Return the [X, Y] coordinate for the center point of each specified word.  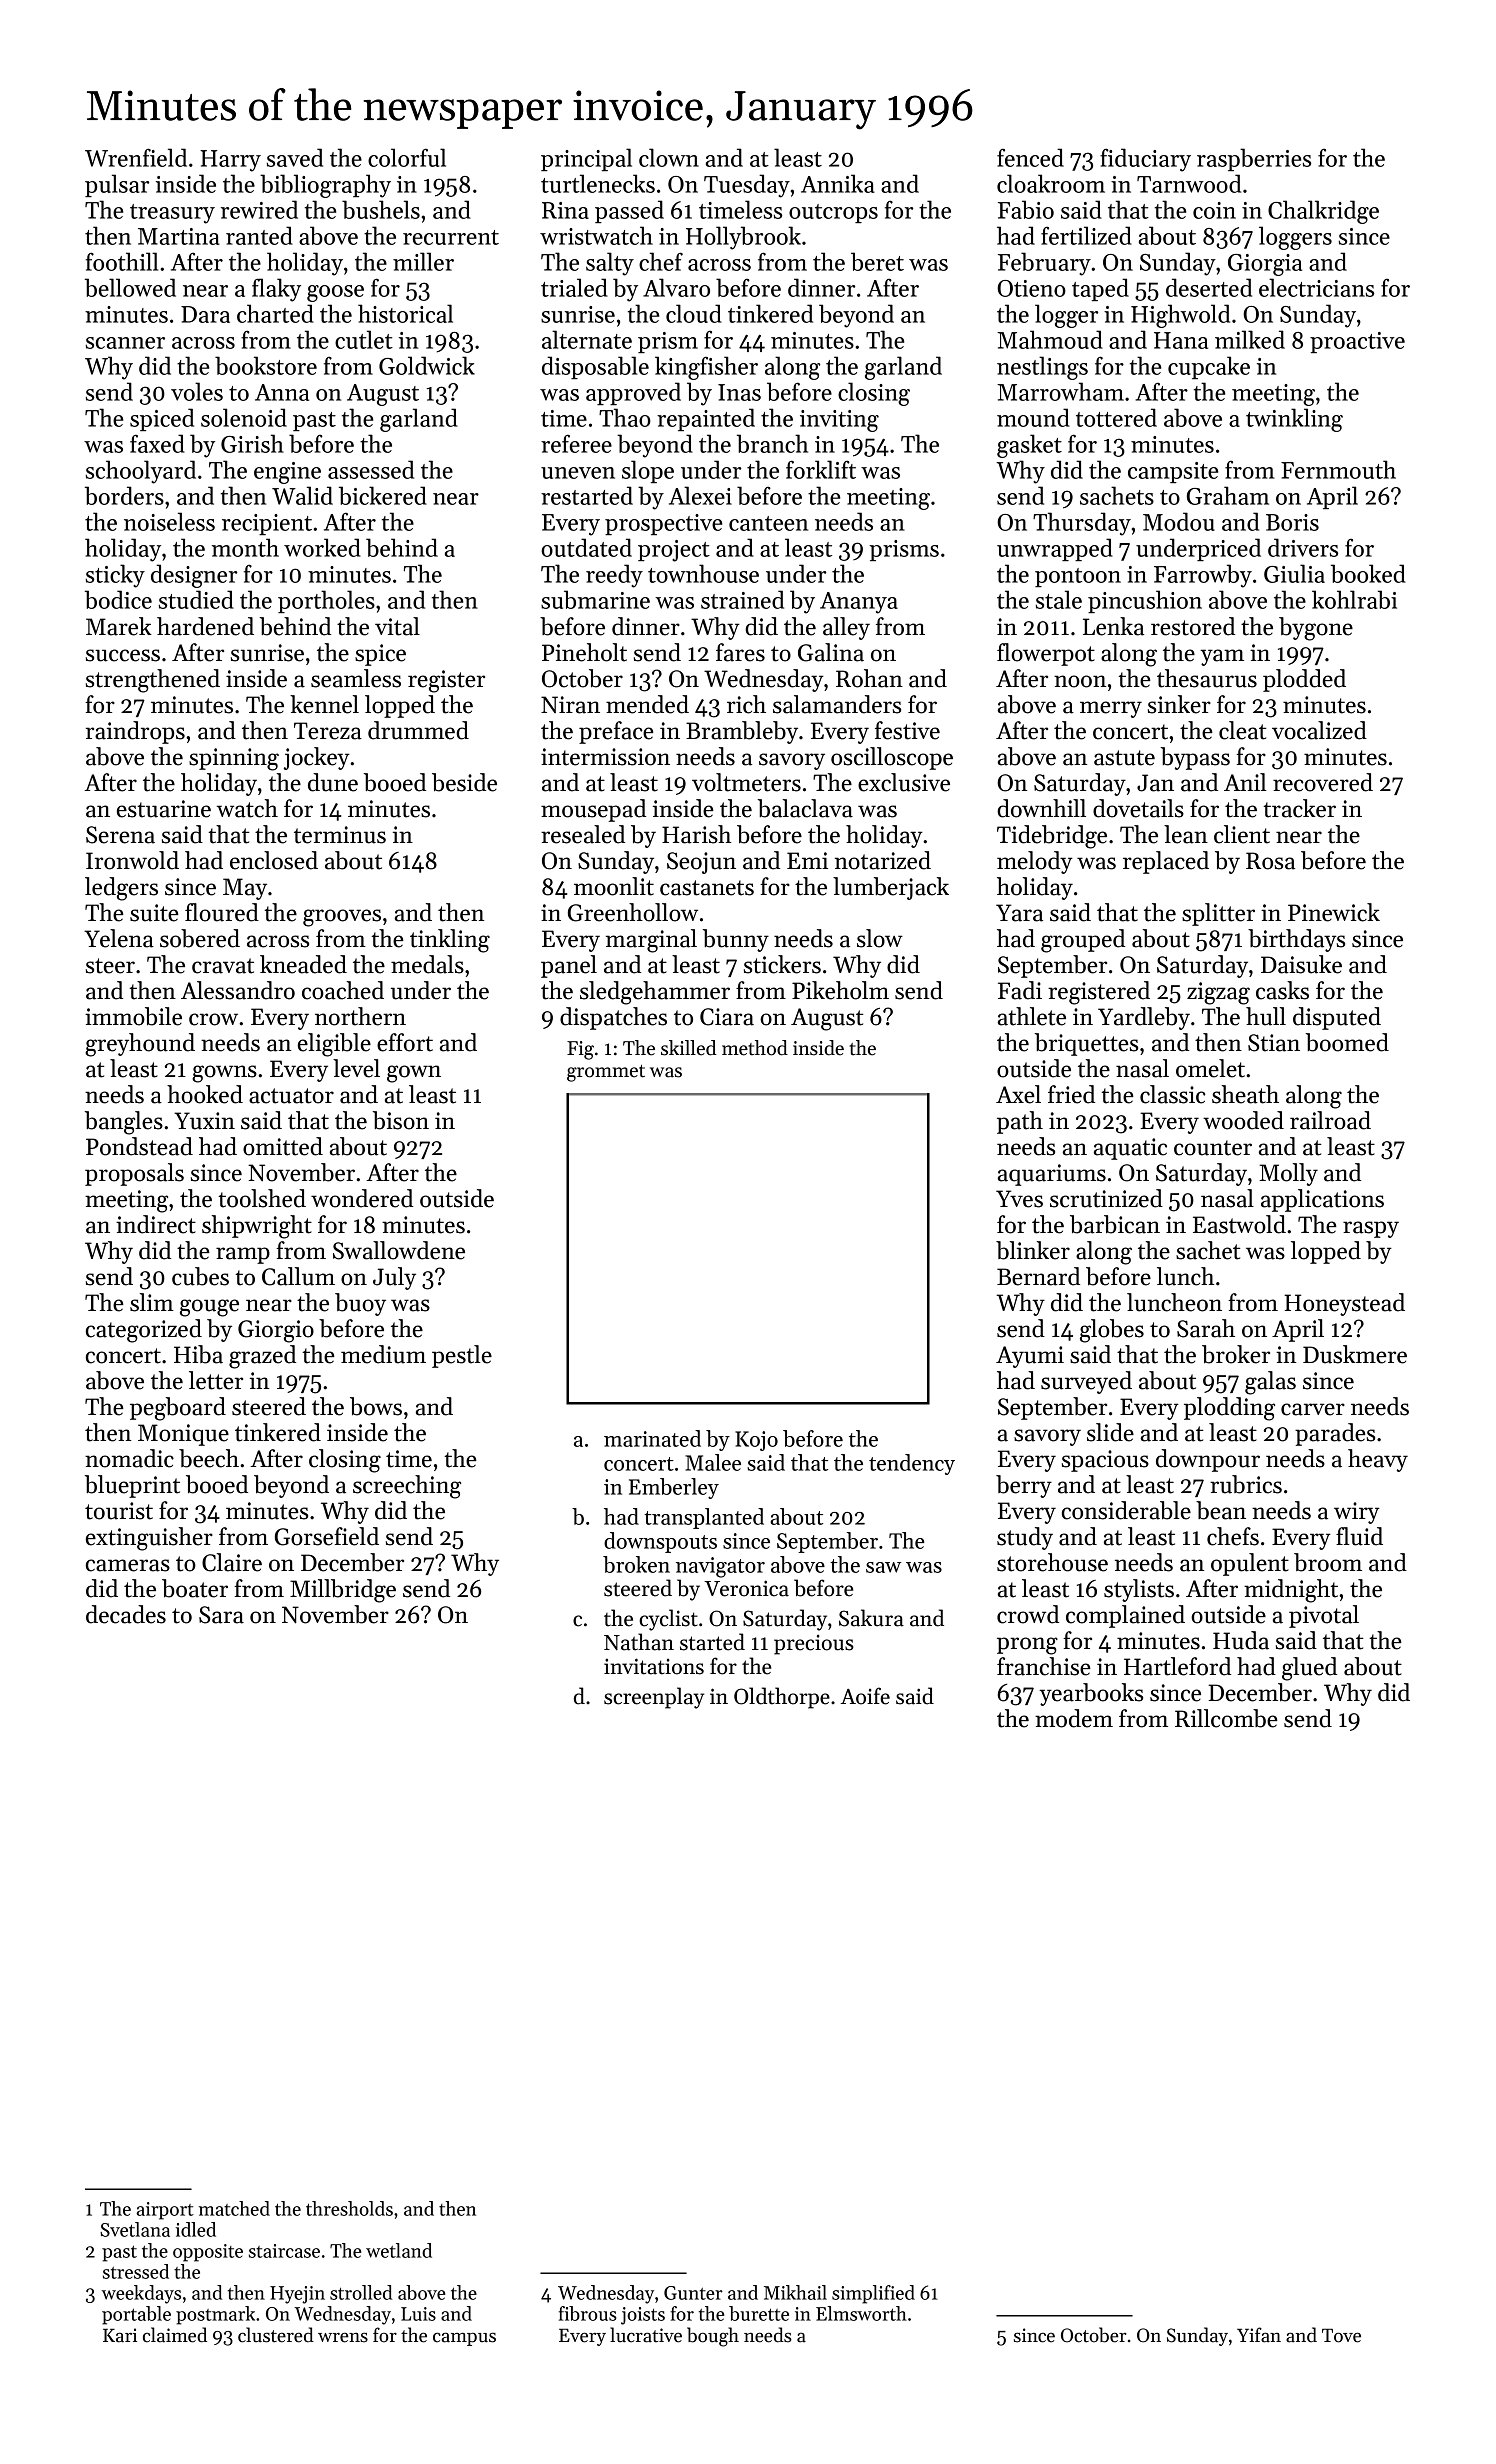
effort [405, 1042]
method [755, 1048]
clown [669, 157]
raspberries [1254, 159]
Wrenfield [136, 157]
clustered [276, 2335]
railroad [1330, 1120]
